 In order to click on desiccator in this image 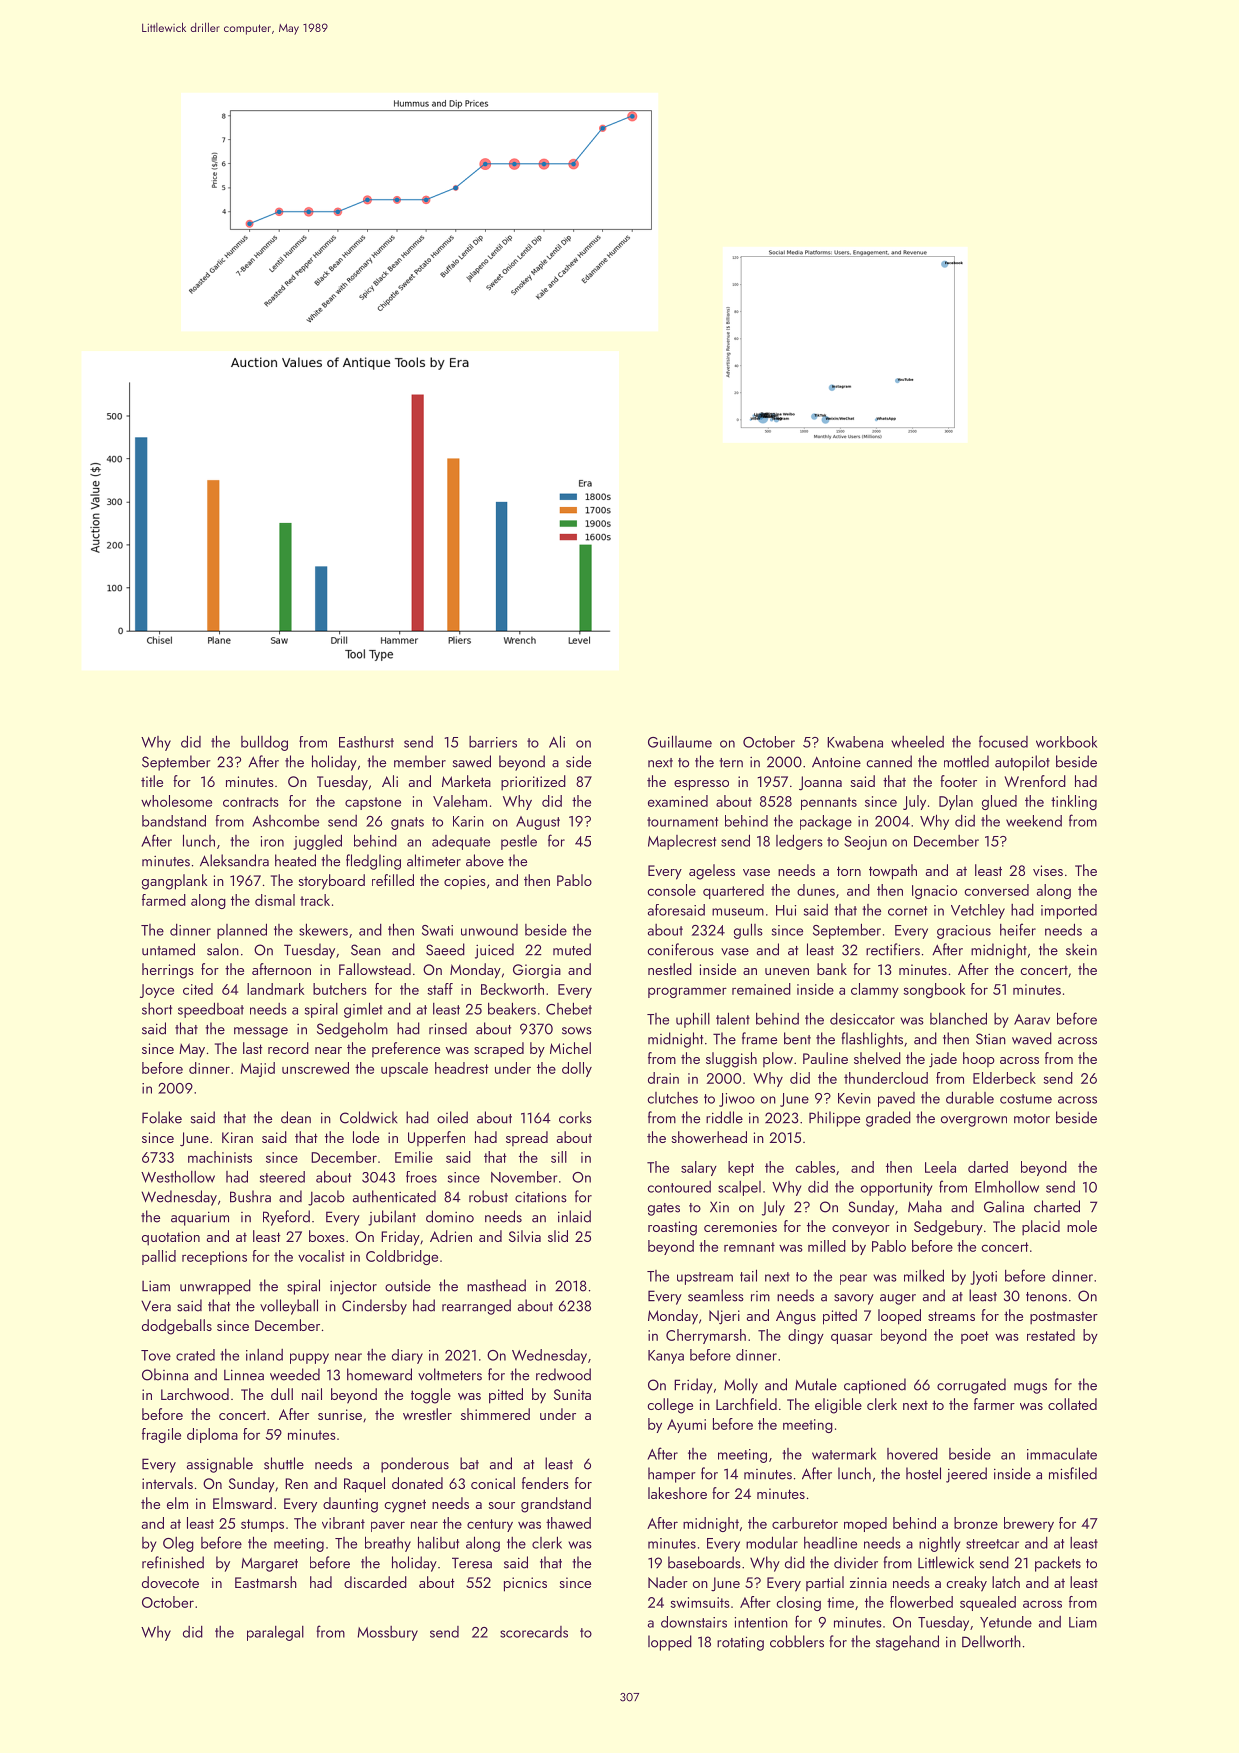, I will do `click(862, 1019)`.
